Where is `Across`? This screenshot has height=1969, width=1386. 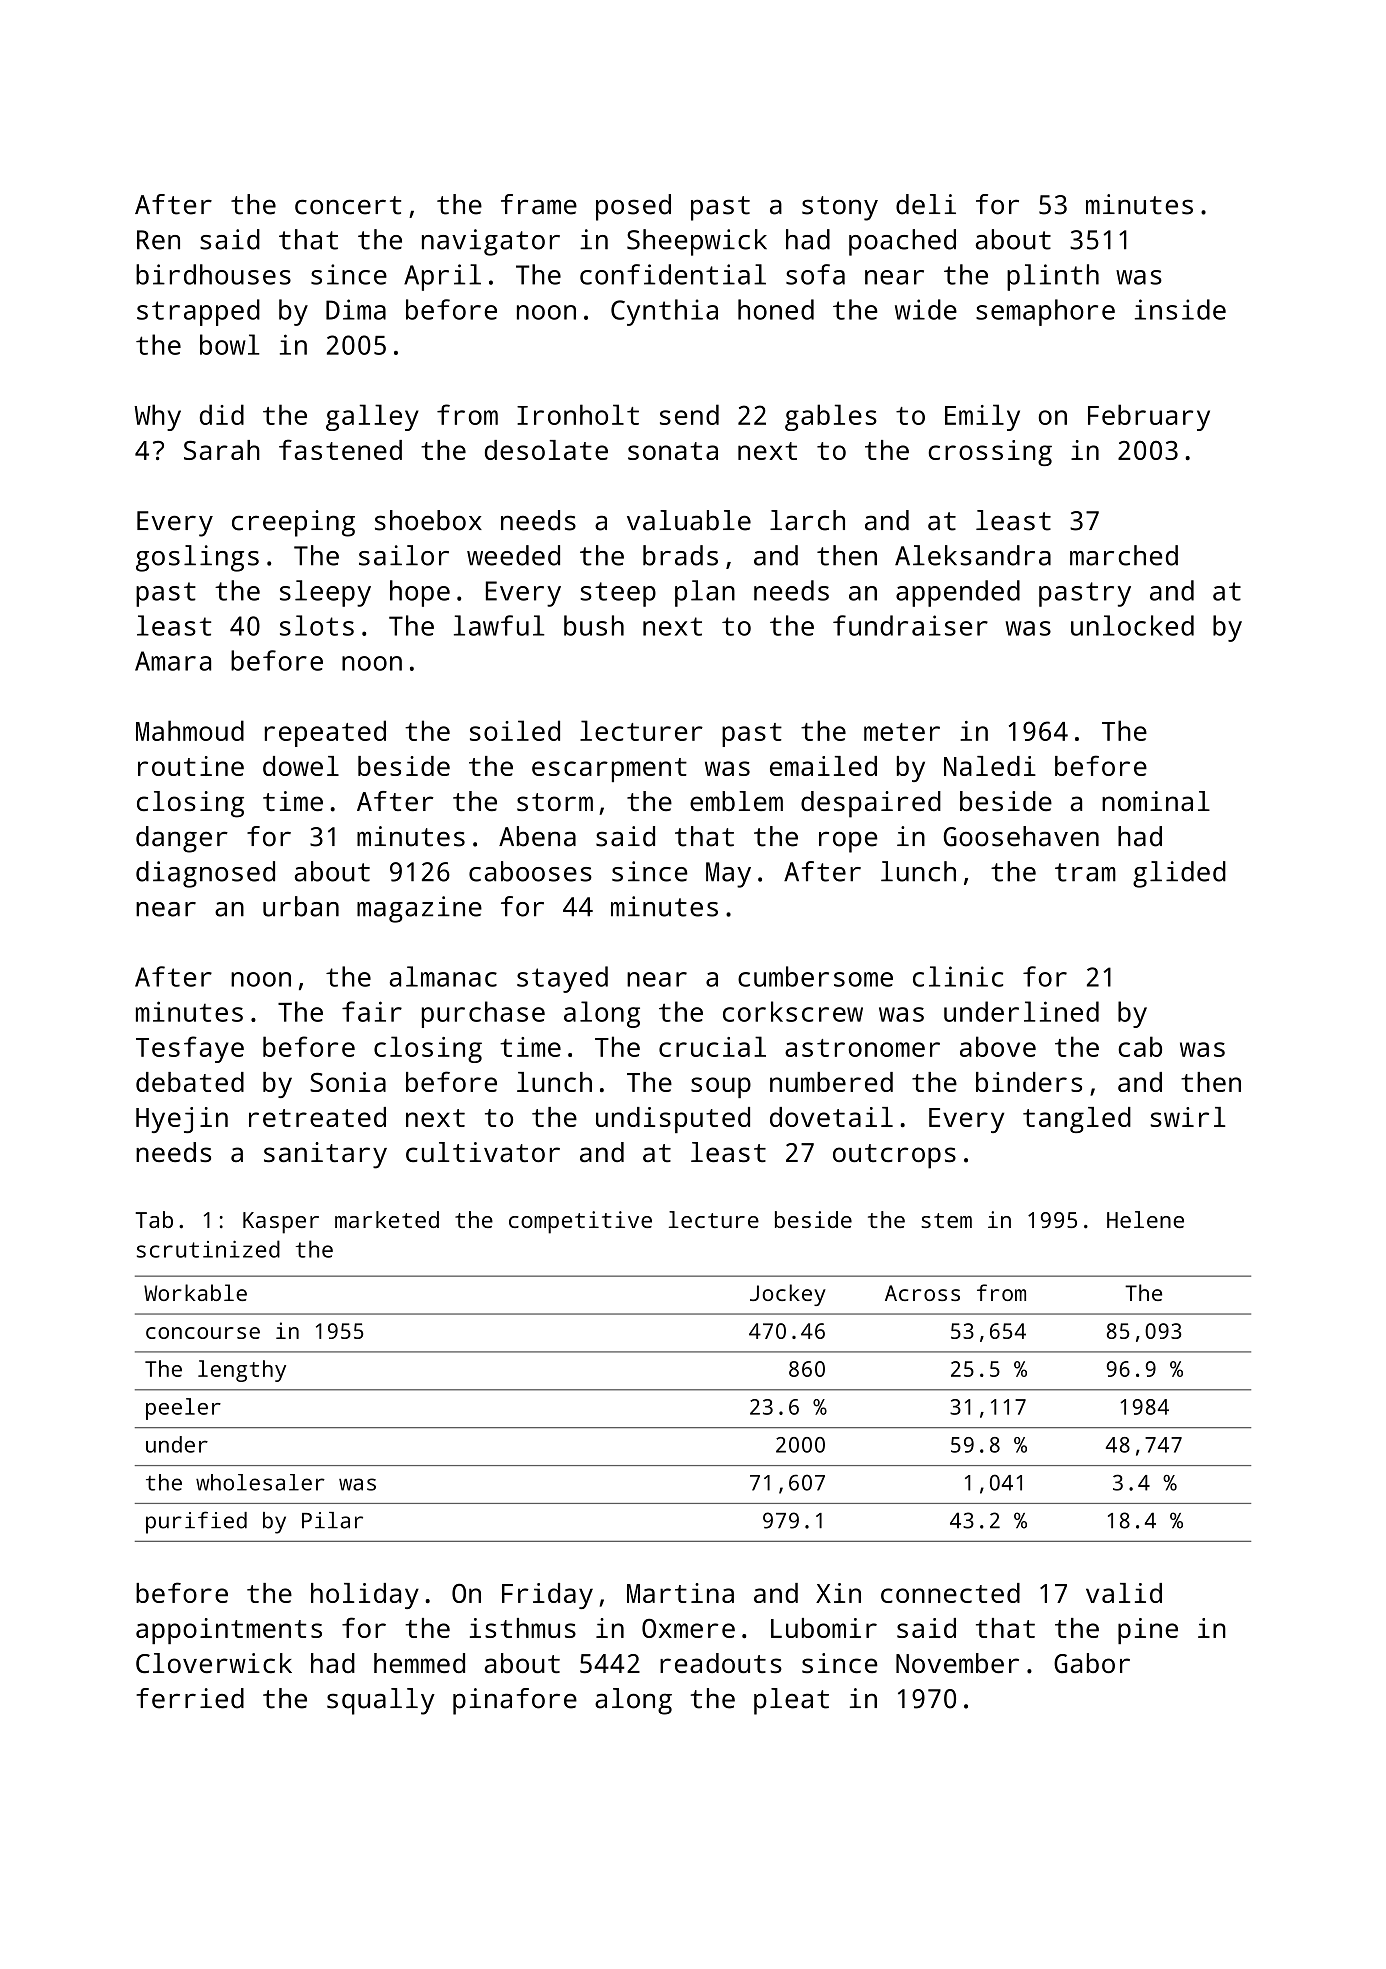
Across is located at coordinates (922, 1293).
